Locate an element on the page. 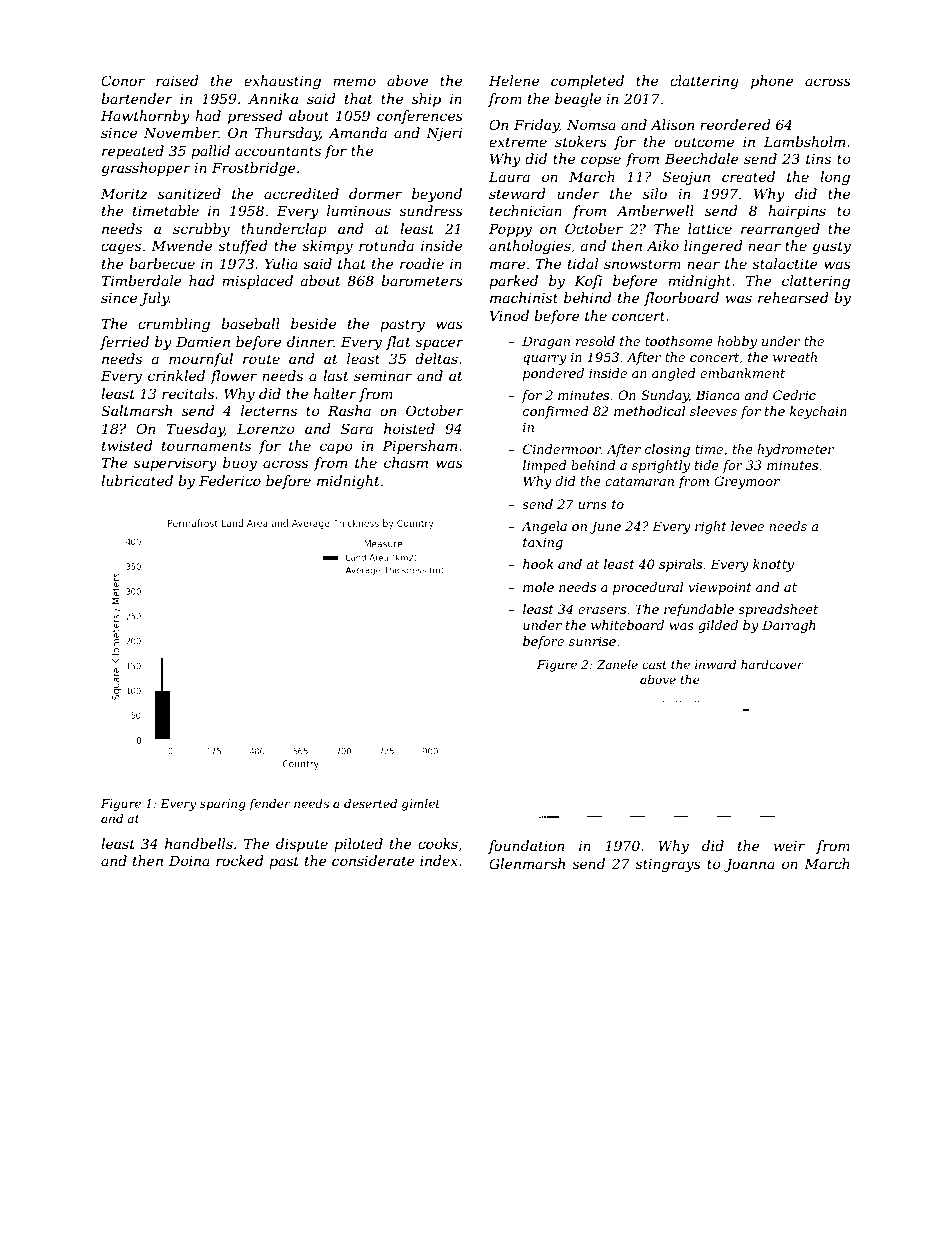 This document has height=1233, width=952. spirals is located at coordinates (680, 565).
